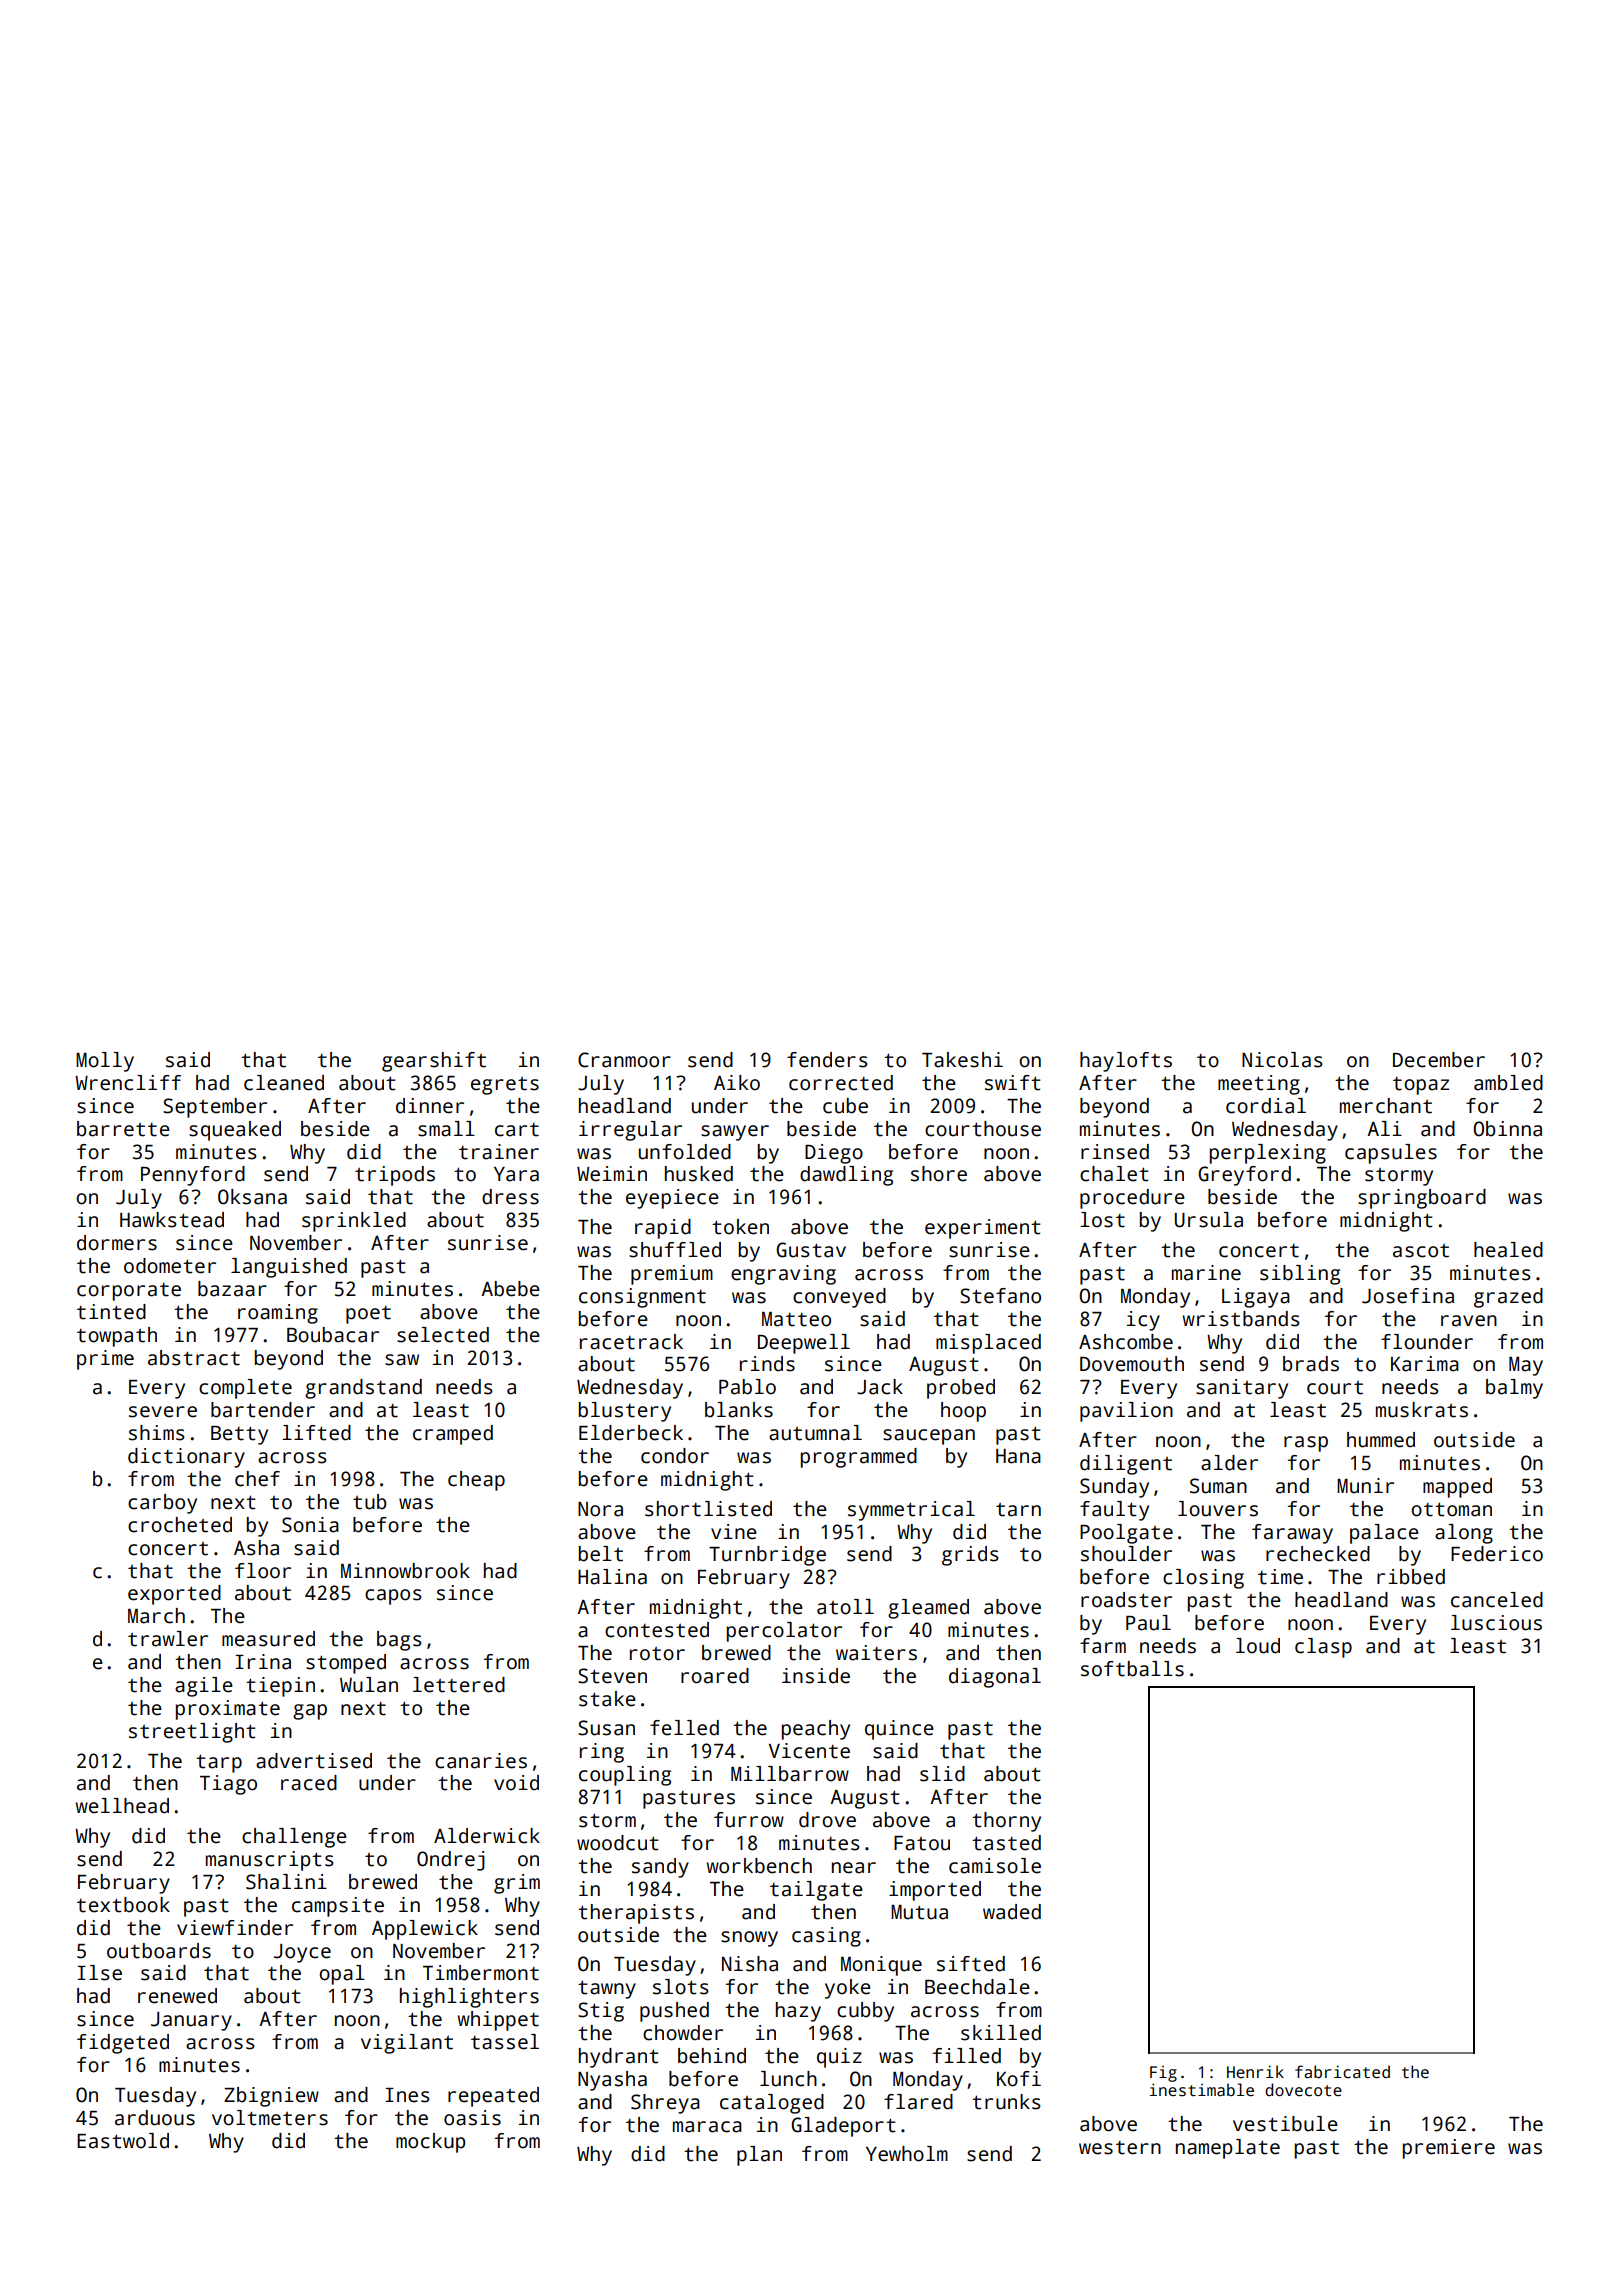 The width and height of the image is (1620, 2292). I want to click on agile, so click(204, 1687).
